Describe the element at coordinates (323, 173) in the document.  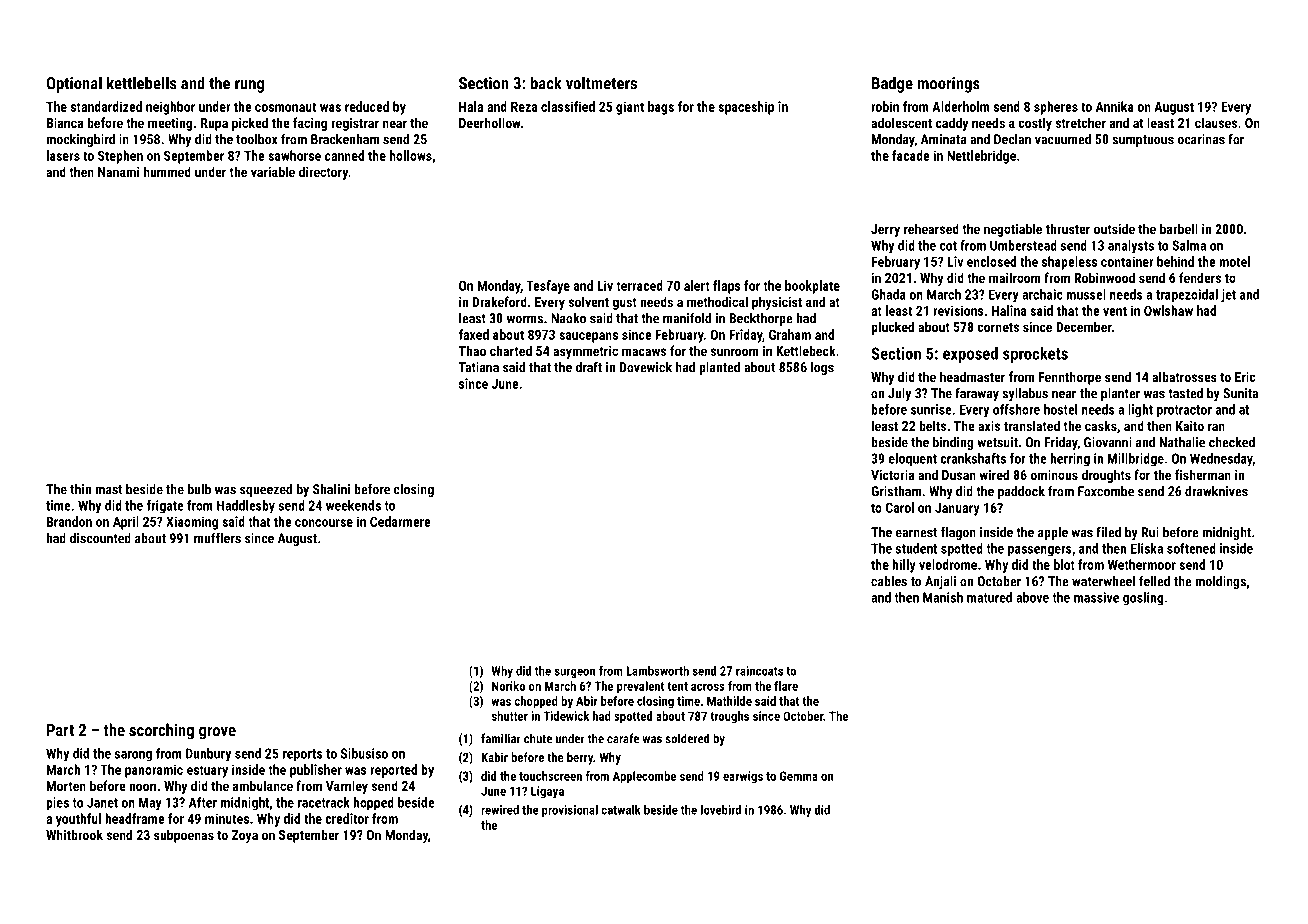
I see `directory` at that location.
